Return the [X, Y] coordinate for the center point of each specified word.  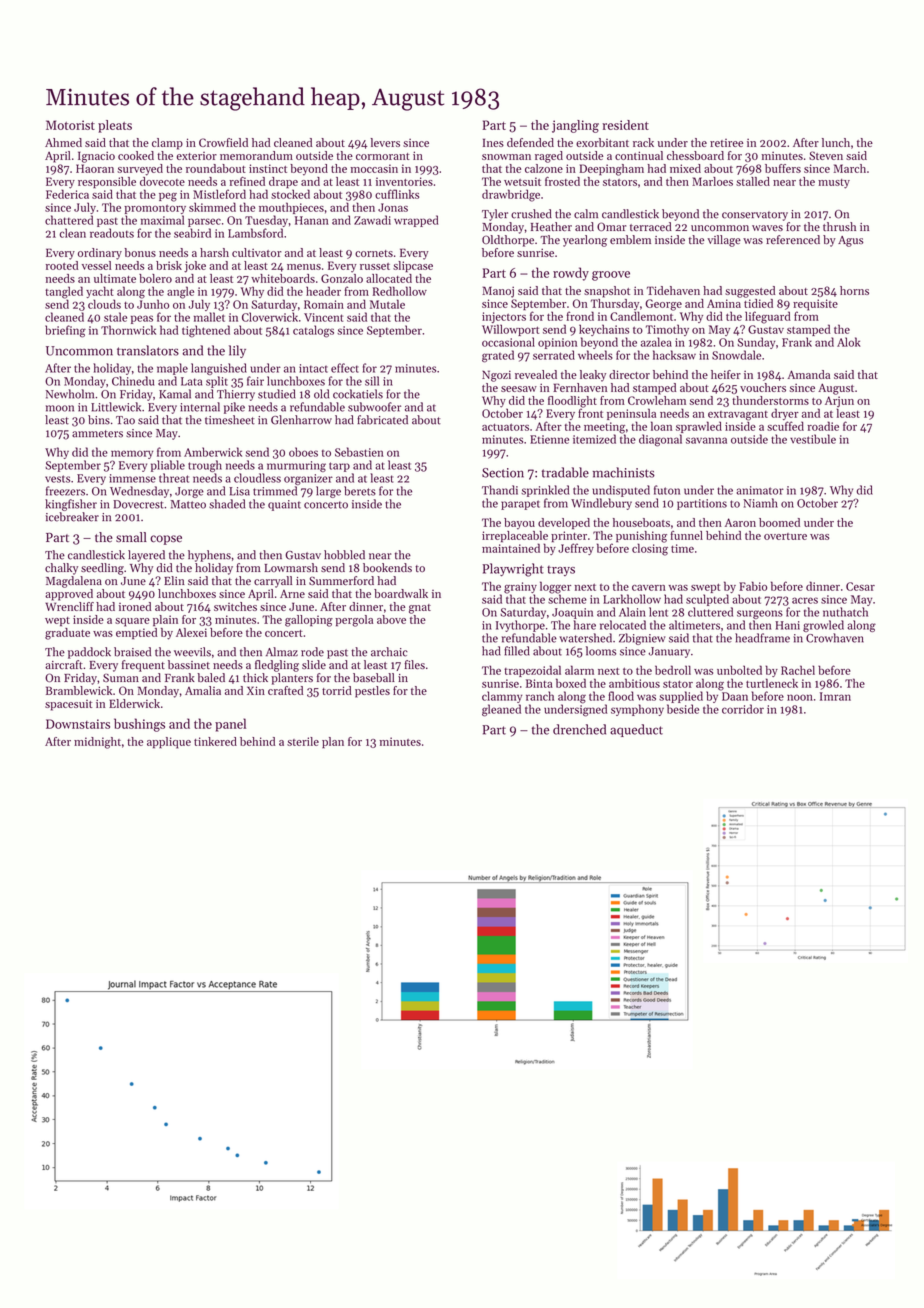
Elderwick [134, 703]
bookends [387, 567]
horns [854, 290]
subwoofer [374, 407]
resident [625, 125]
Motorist [70, 125]
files [414, 665]
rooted [62, 265]
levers [385, 142]
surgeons [760, 614]
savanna [706, 440]
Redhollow [400, 291]
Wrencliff [69, 606]
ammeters [97, 434]
